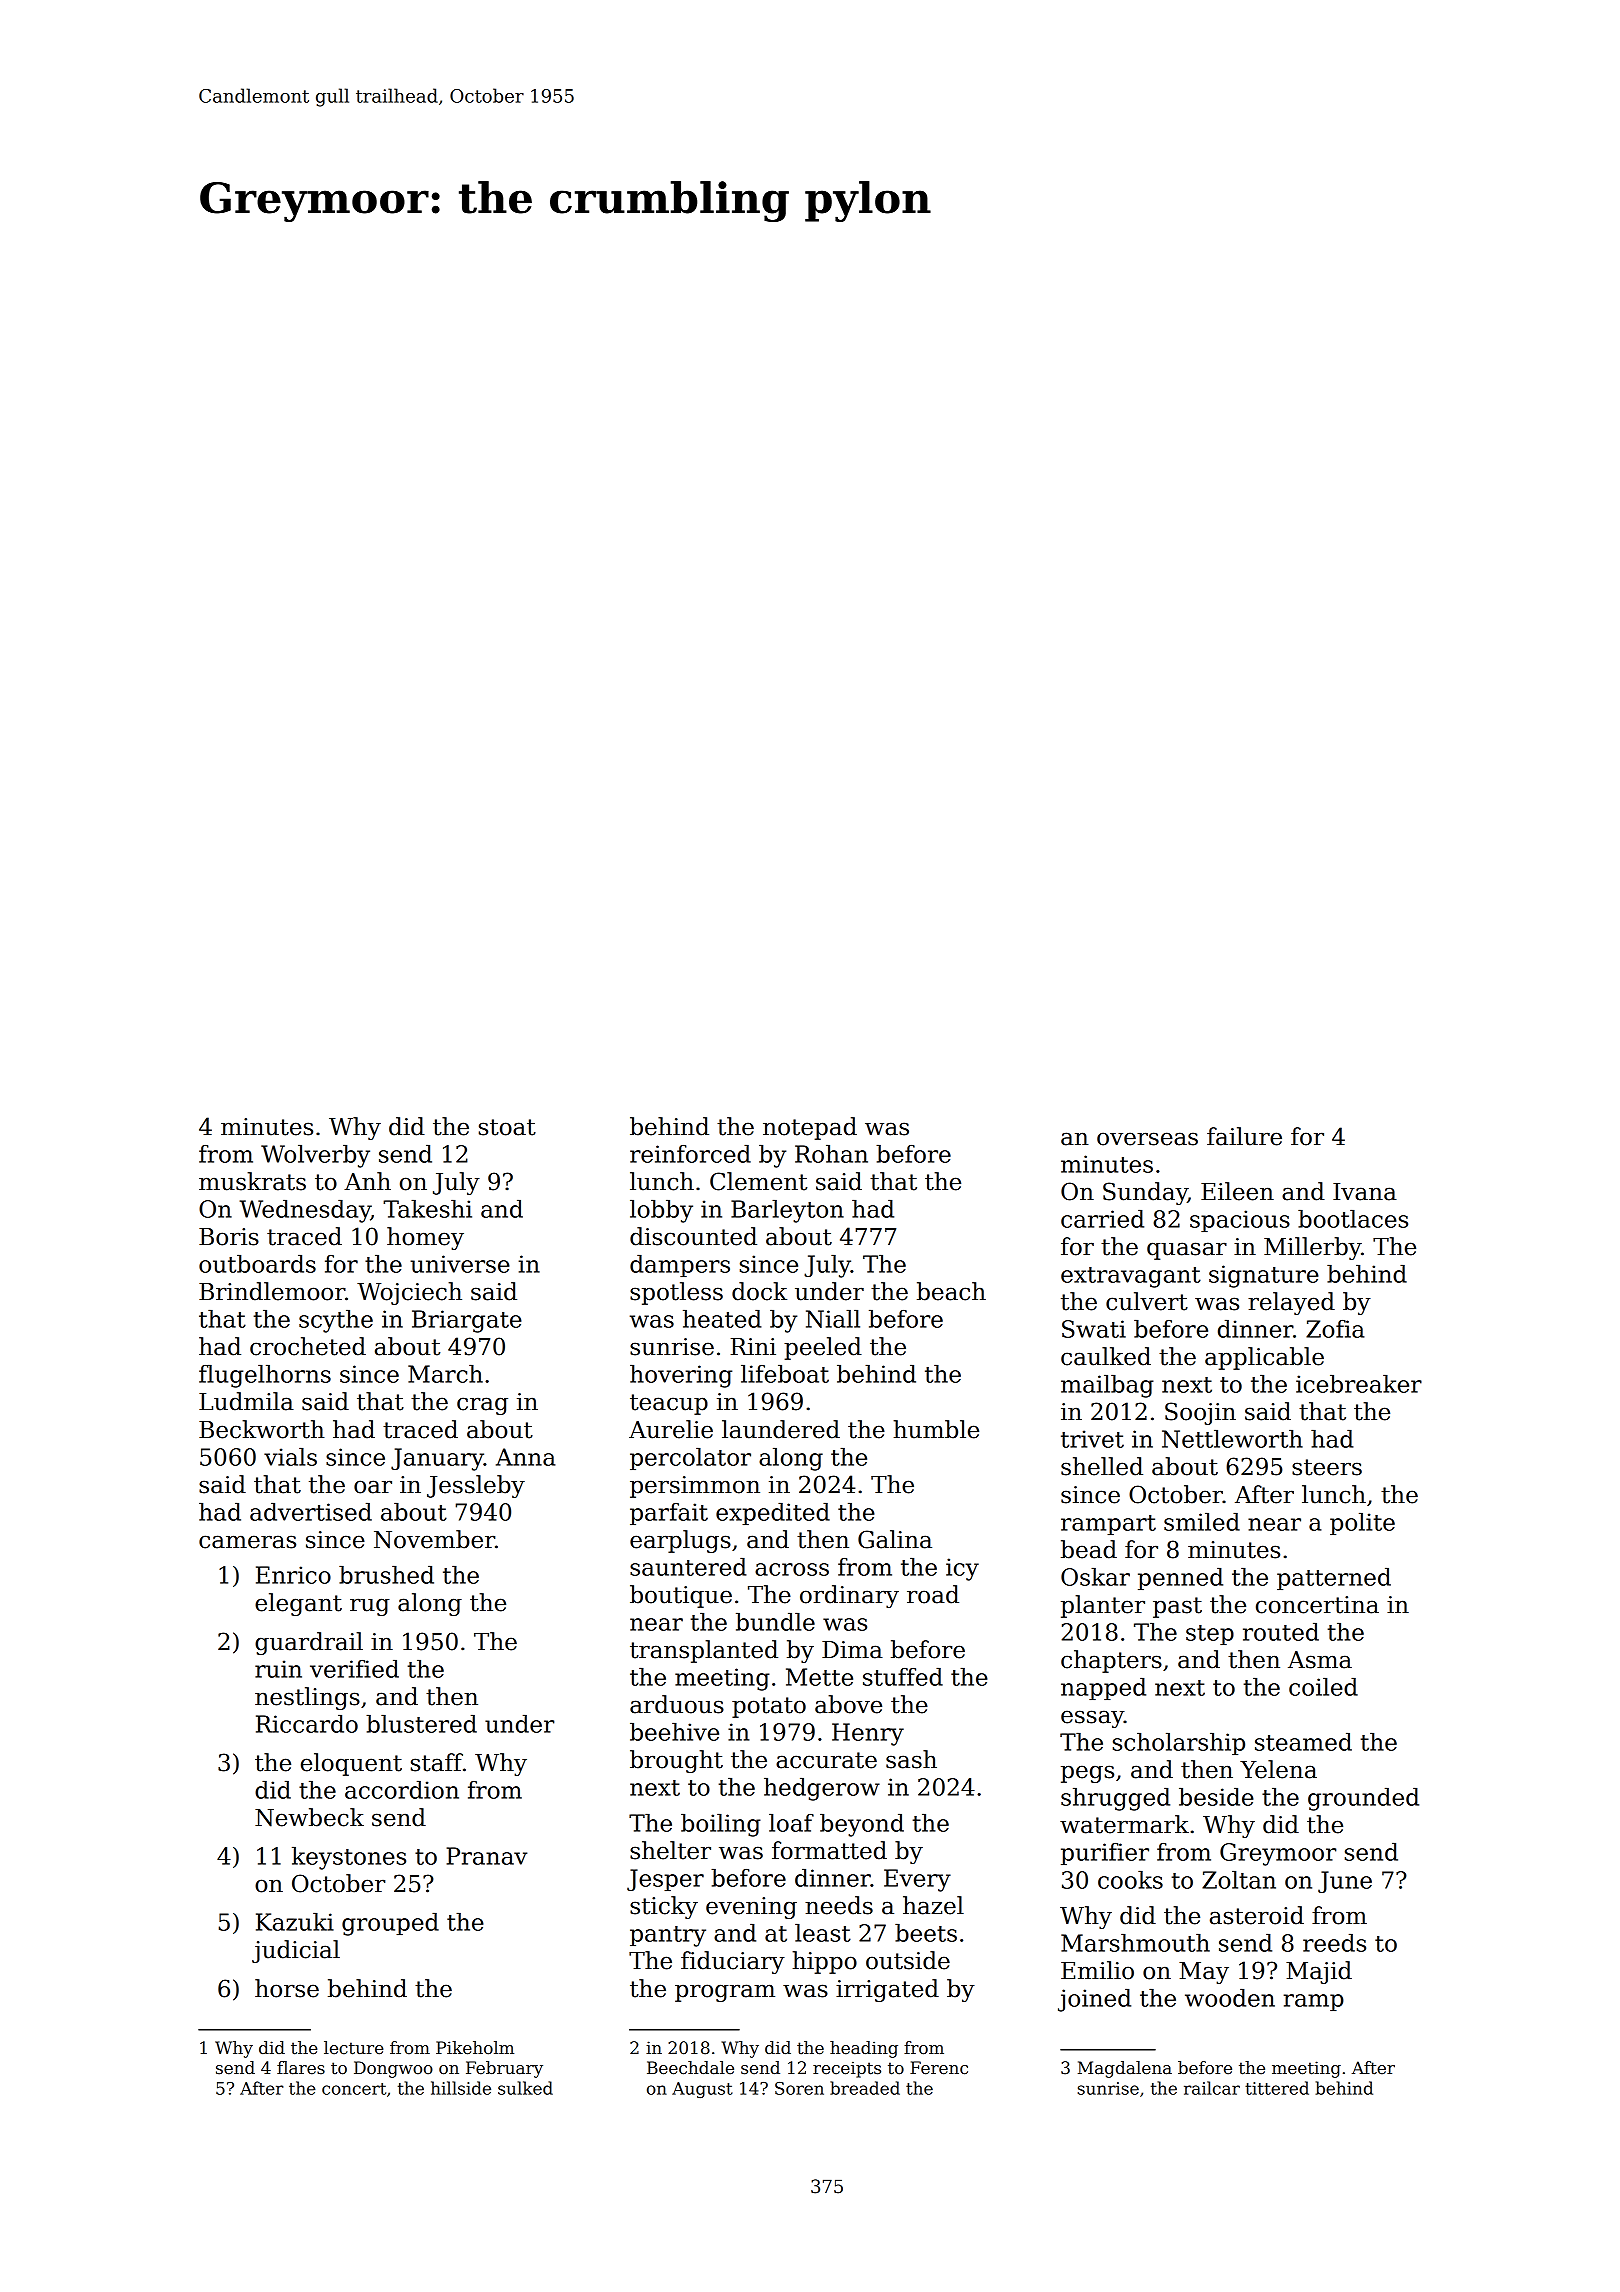  Describe the element at coordinates (421, 1724) in the document. I see `blustered` at that location.
